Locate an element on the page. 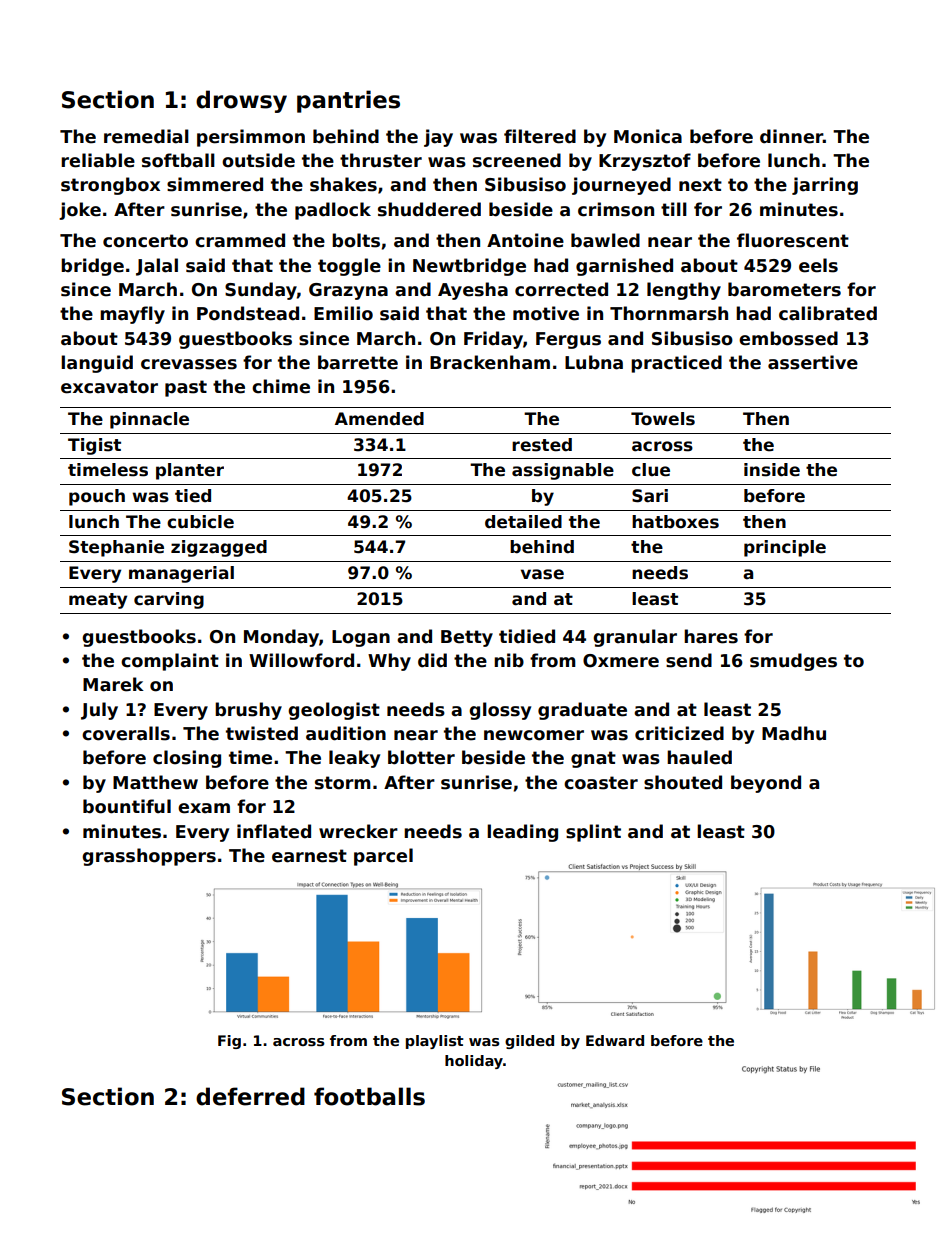  principle is located at coordinates (785, 548).
